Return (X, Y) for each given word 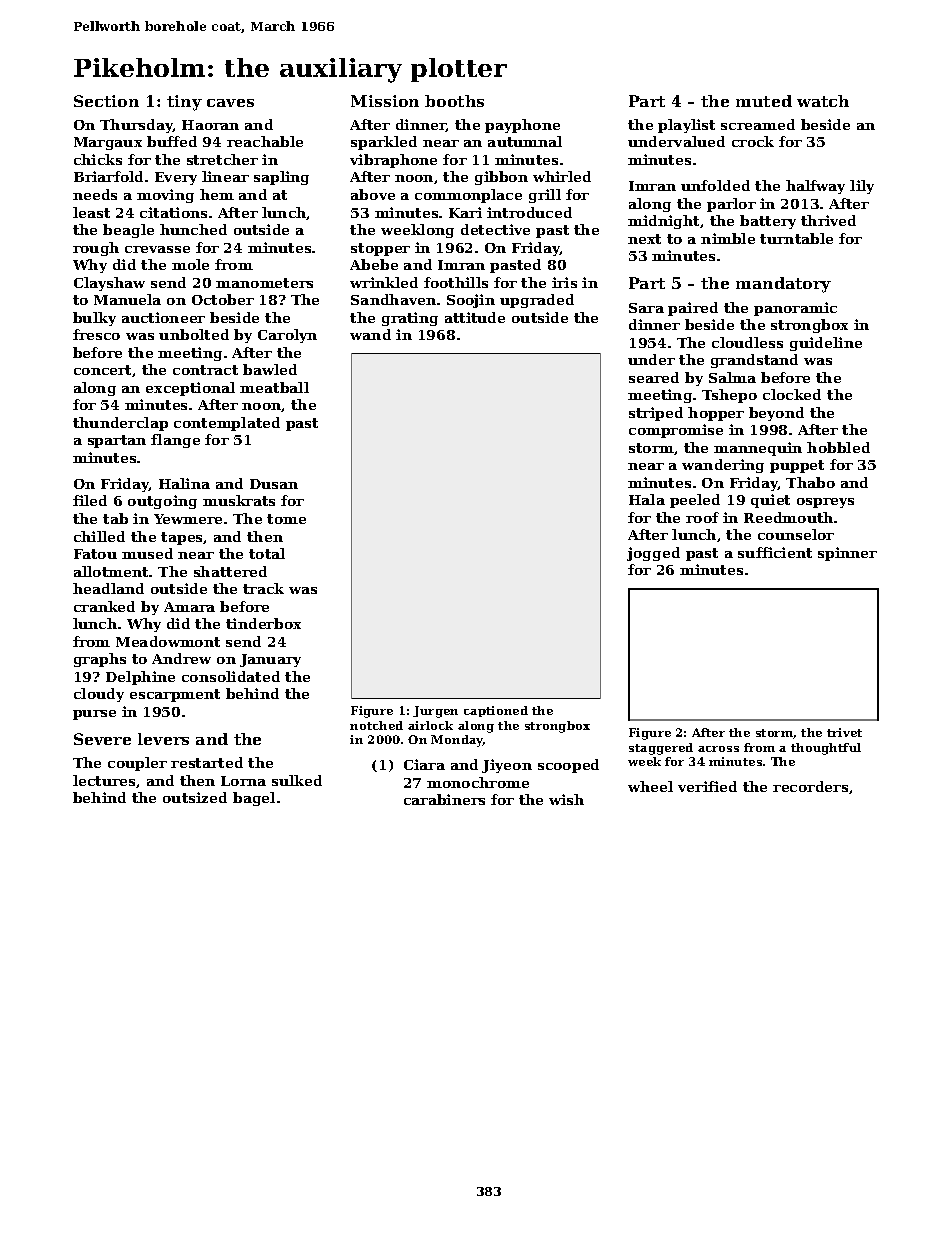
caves (230, 103)
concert (103, 371)
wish (566, 799)
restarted (207, 762)
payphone (522, 126)
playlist (686, 126)
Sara (646, 308)
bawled (270, 369)
